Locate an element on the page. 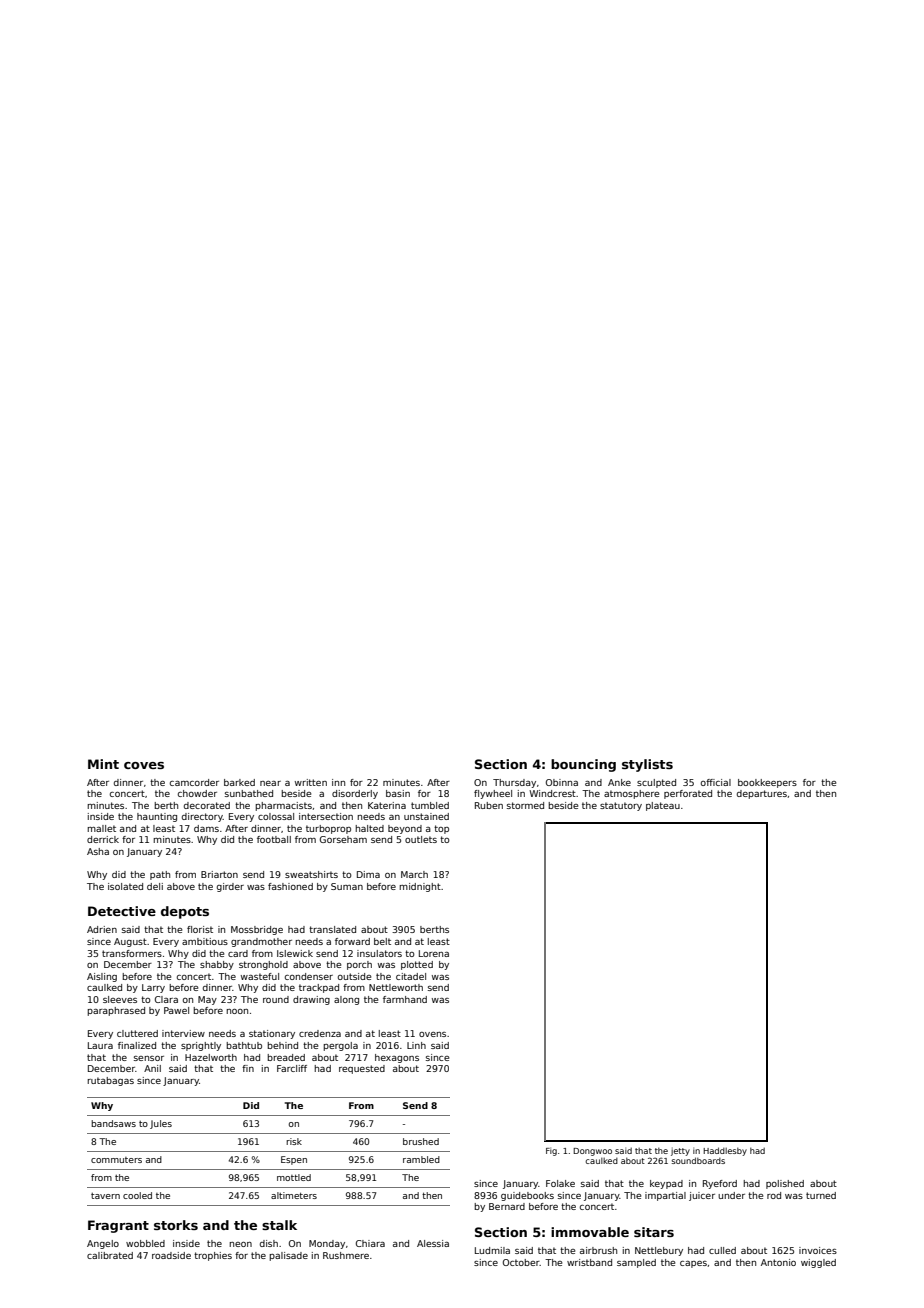  Suman is located at coordinates (347, 886).
